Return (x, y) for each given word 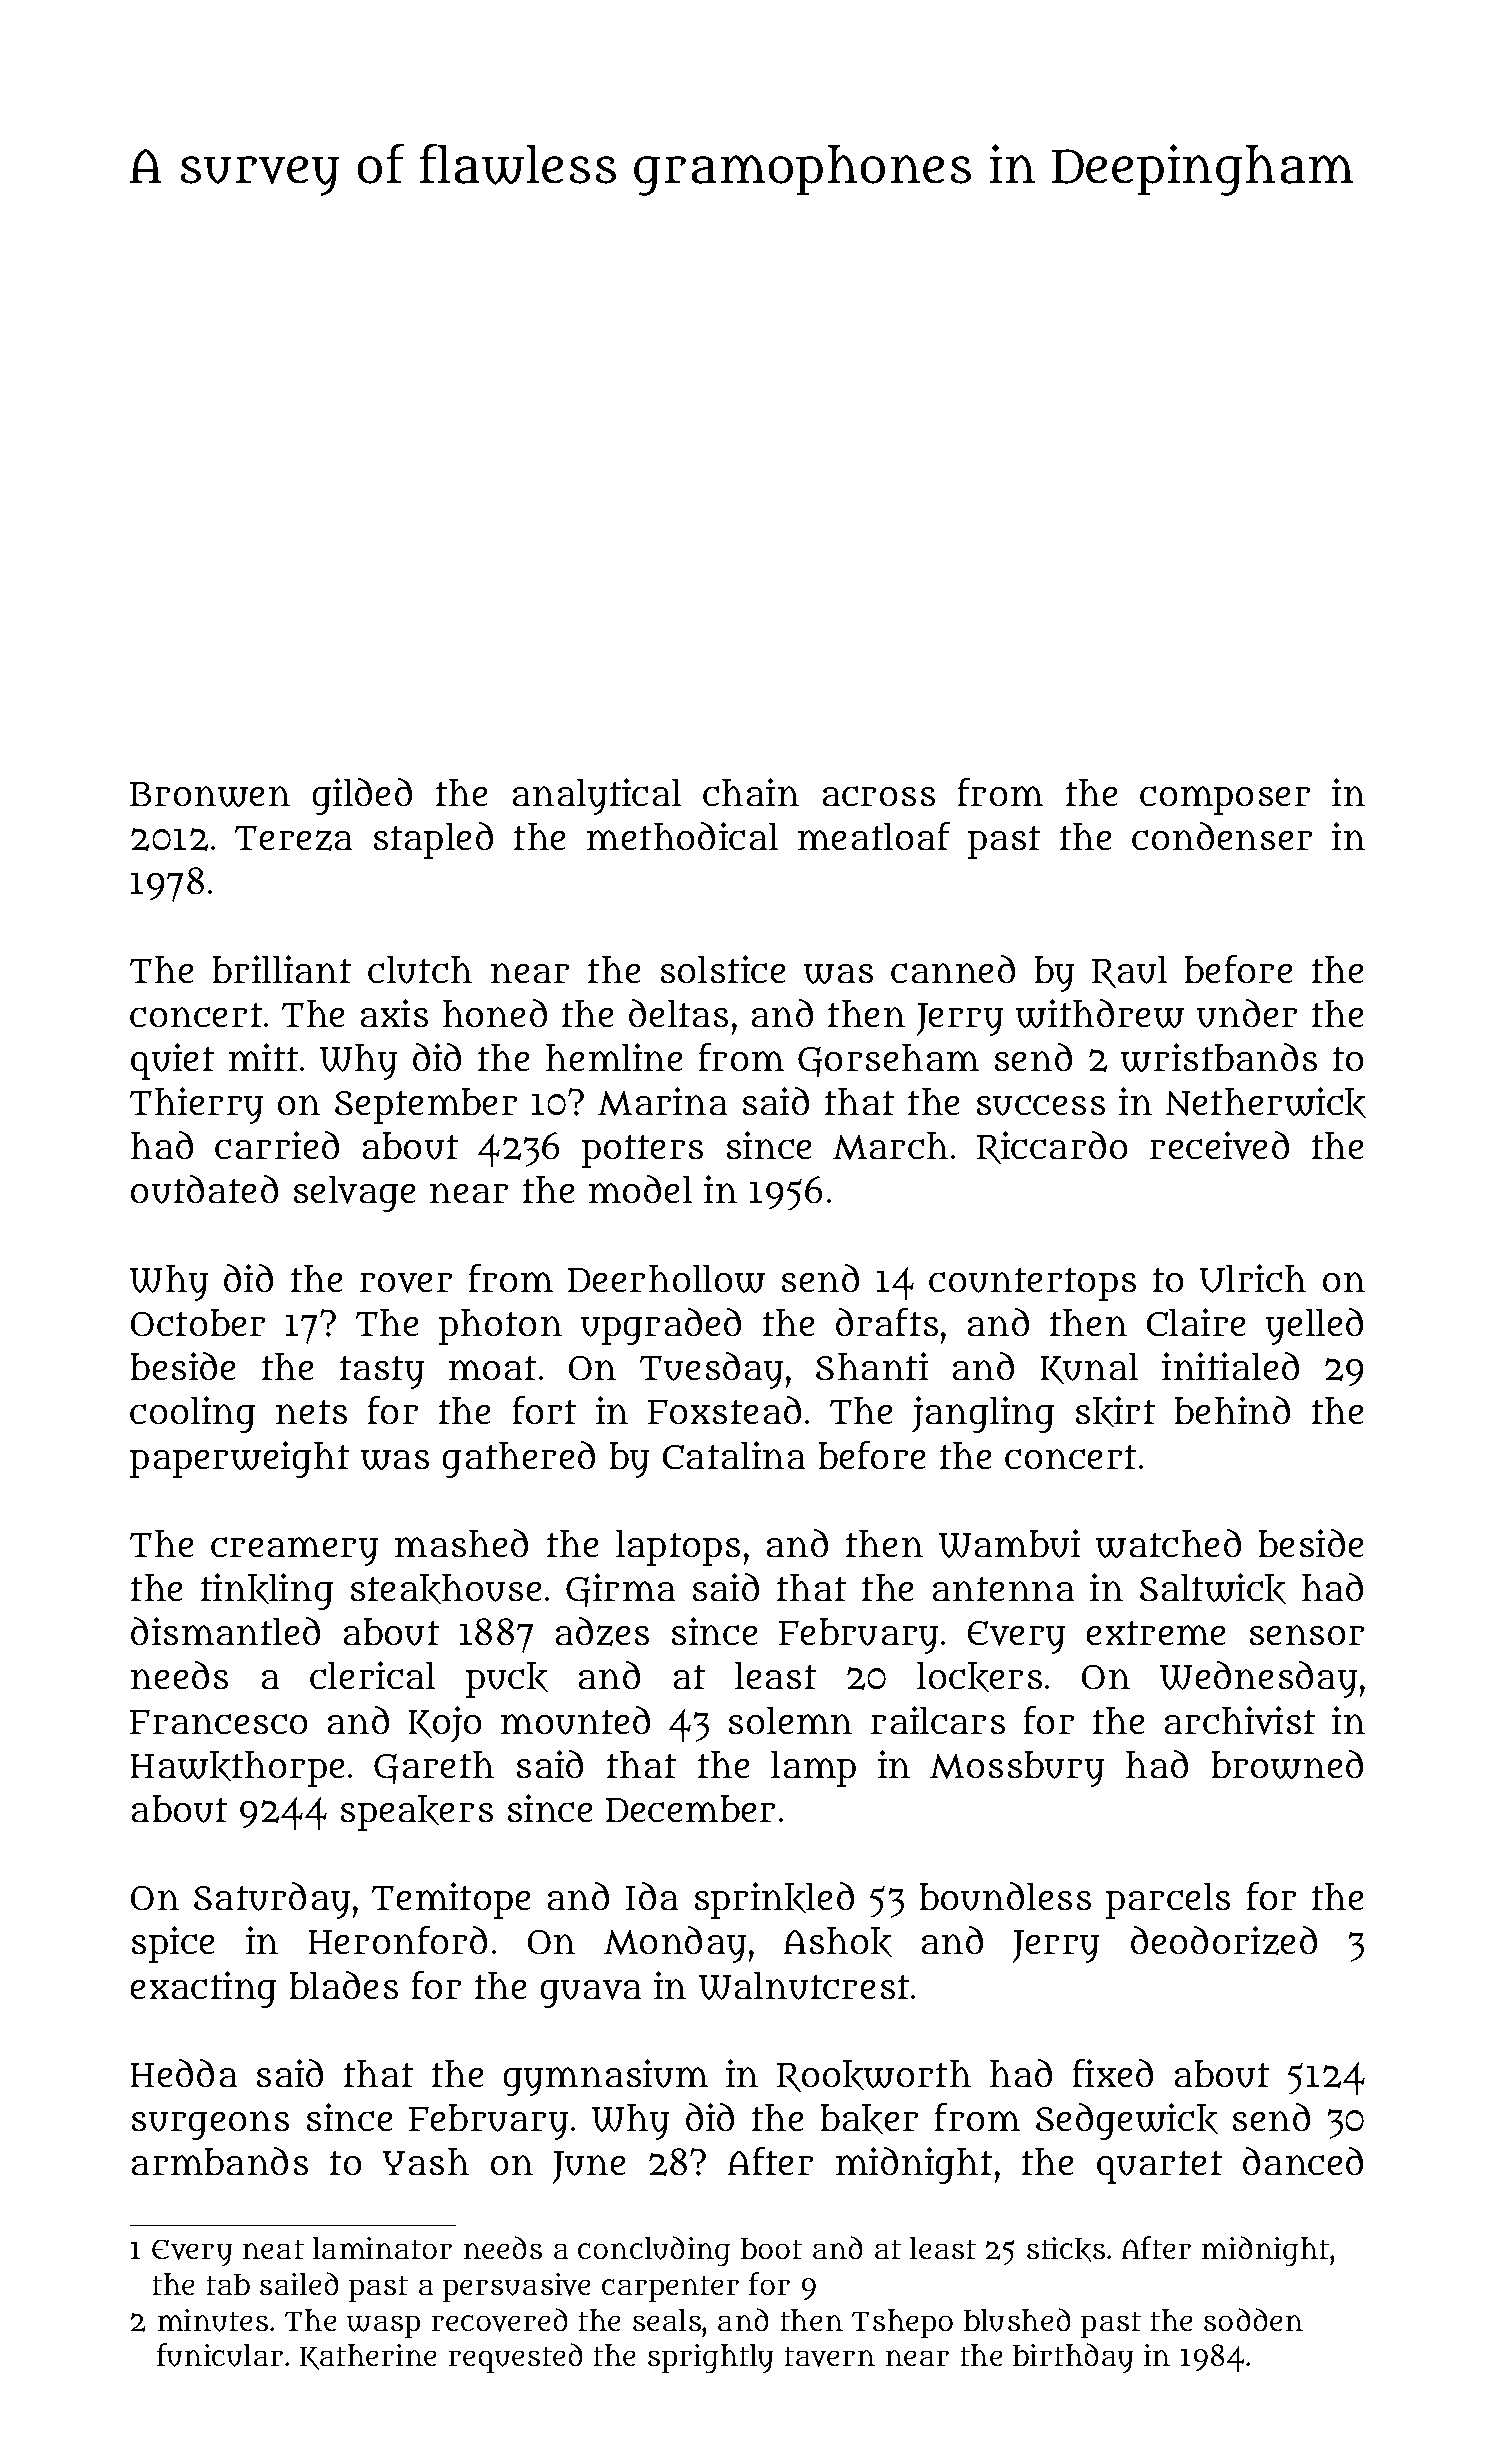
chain (751, 792)
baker (869, 2119)
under (1247, 1013)
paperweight (239, 1459)
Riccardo (1052, 1147)
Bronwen (210, 794)
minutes (213, 2320)
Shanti (872, 1366)
